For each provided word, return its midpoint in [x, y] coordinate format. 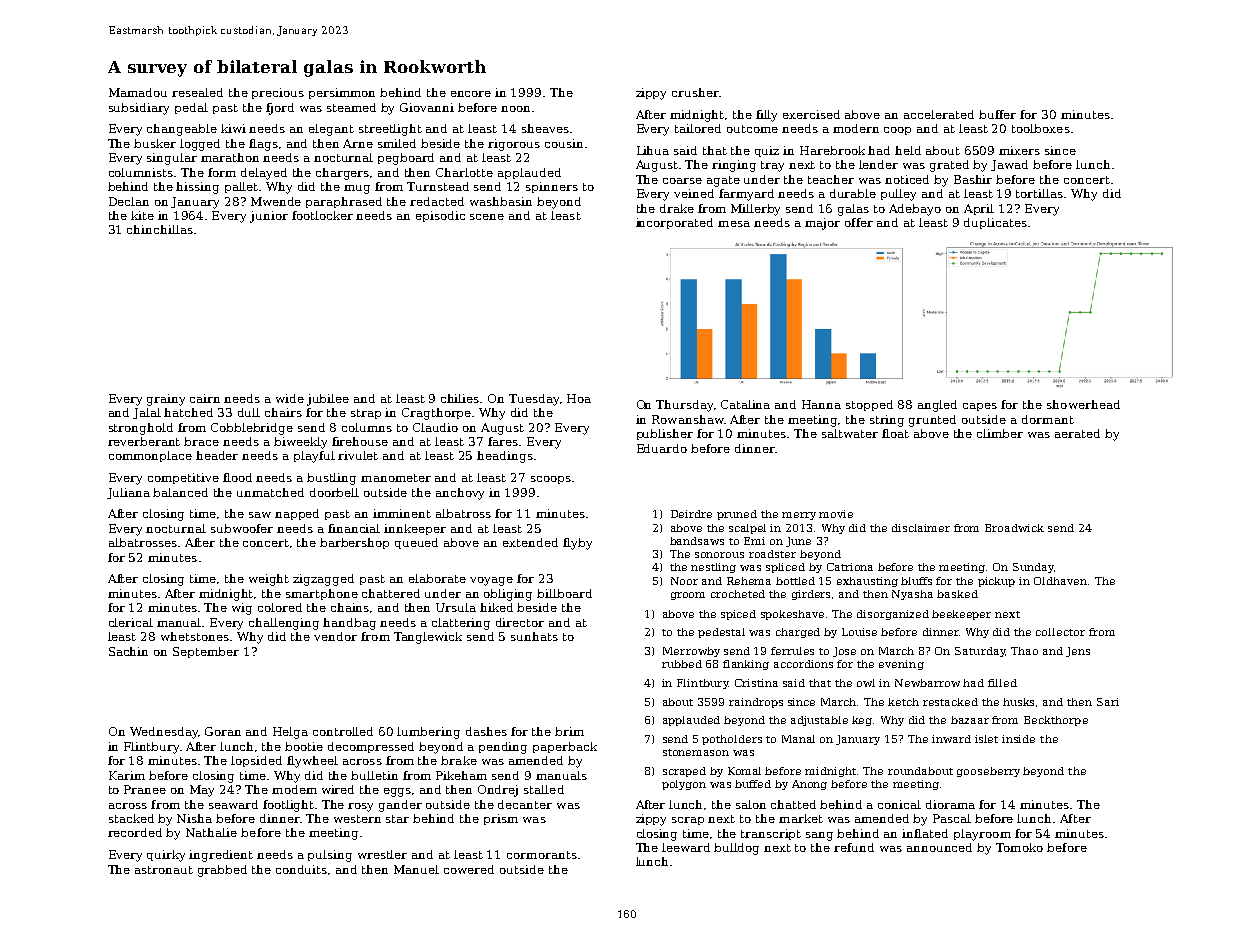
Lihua [653, 150]
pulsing [330, 856]
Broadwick [1014, 528]
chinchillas [160, 229]
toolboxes [1041, 128]
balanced [180, 492]
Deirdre [691, 514]
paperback [565, 747]
